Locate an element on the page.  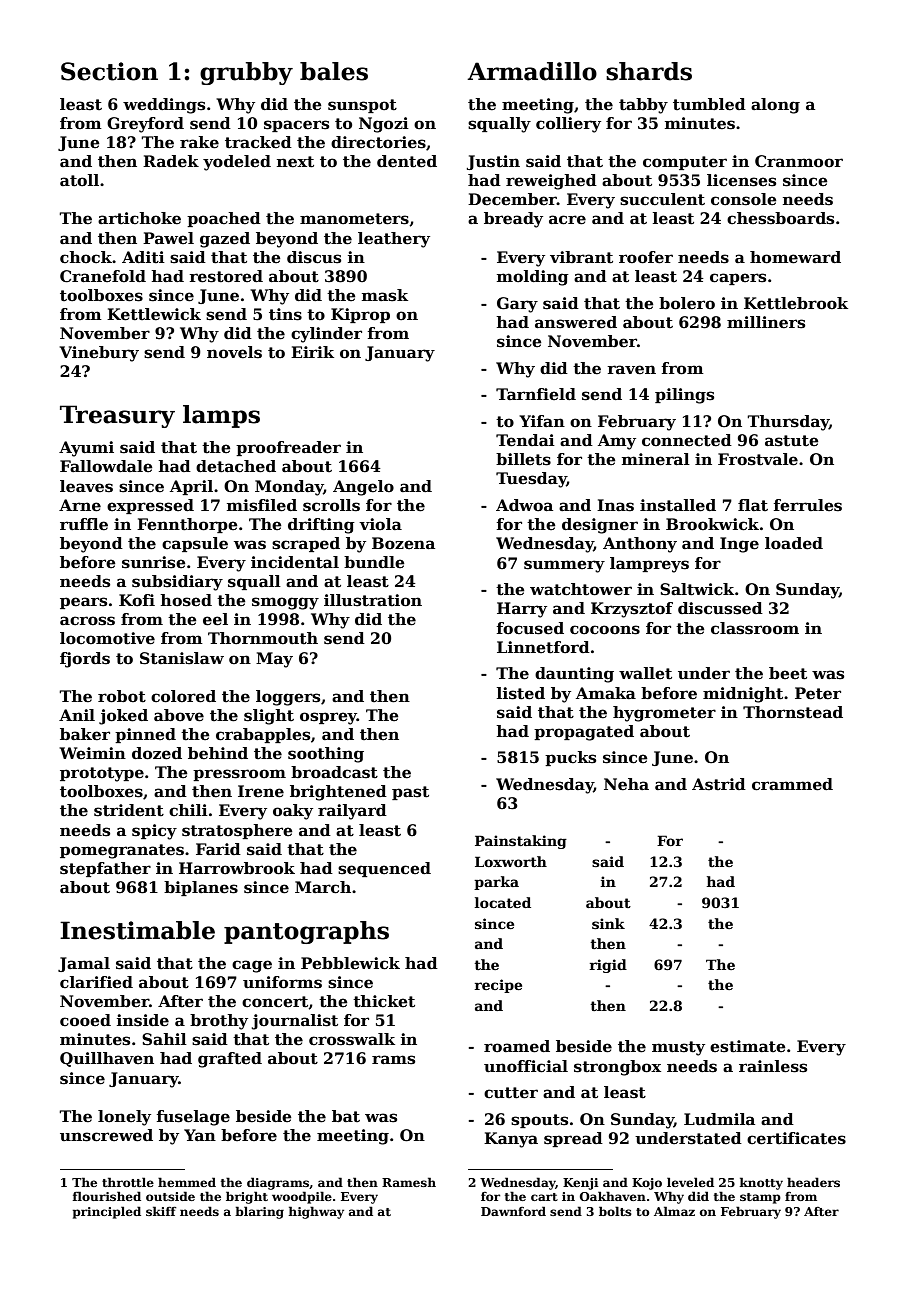
Quillhaven is located at coordinates (107, 1059).
